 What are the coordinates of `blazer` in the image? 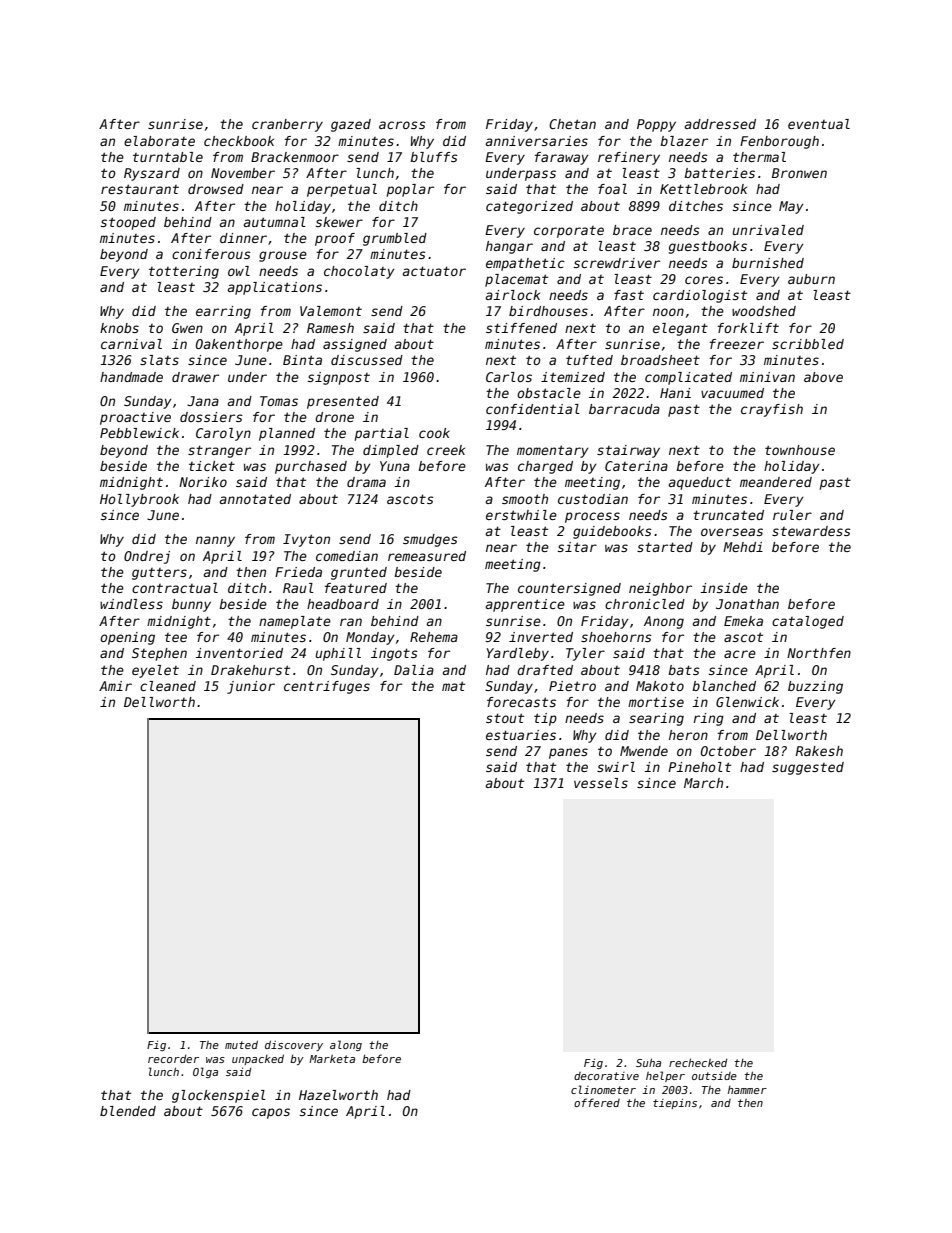 It's located at (684, 141).
